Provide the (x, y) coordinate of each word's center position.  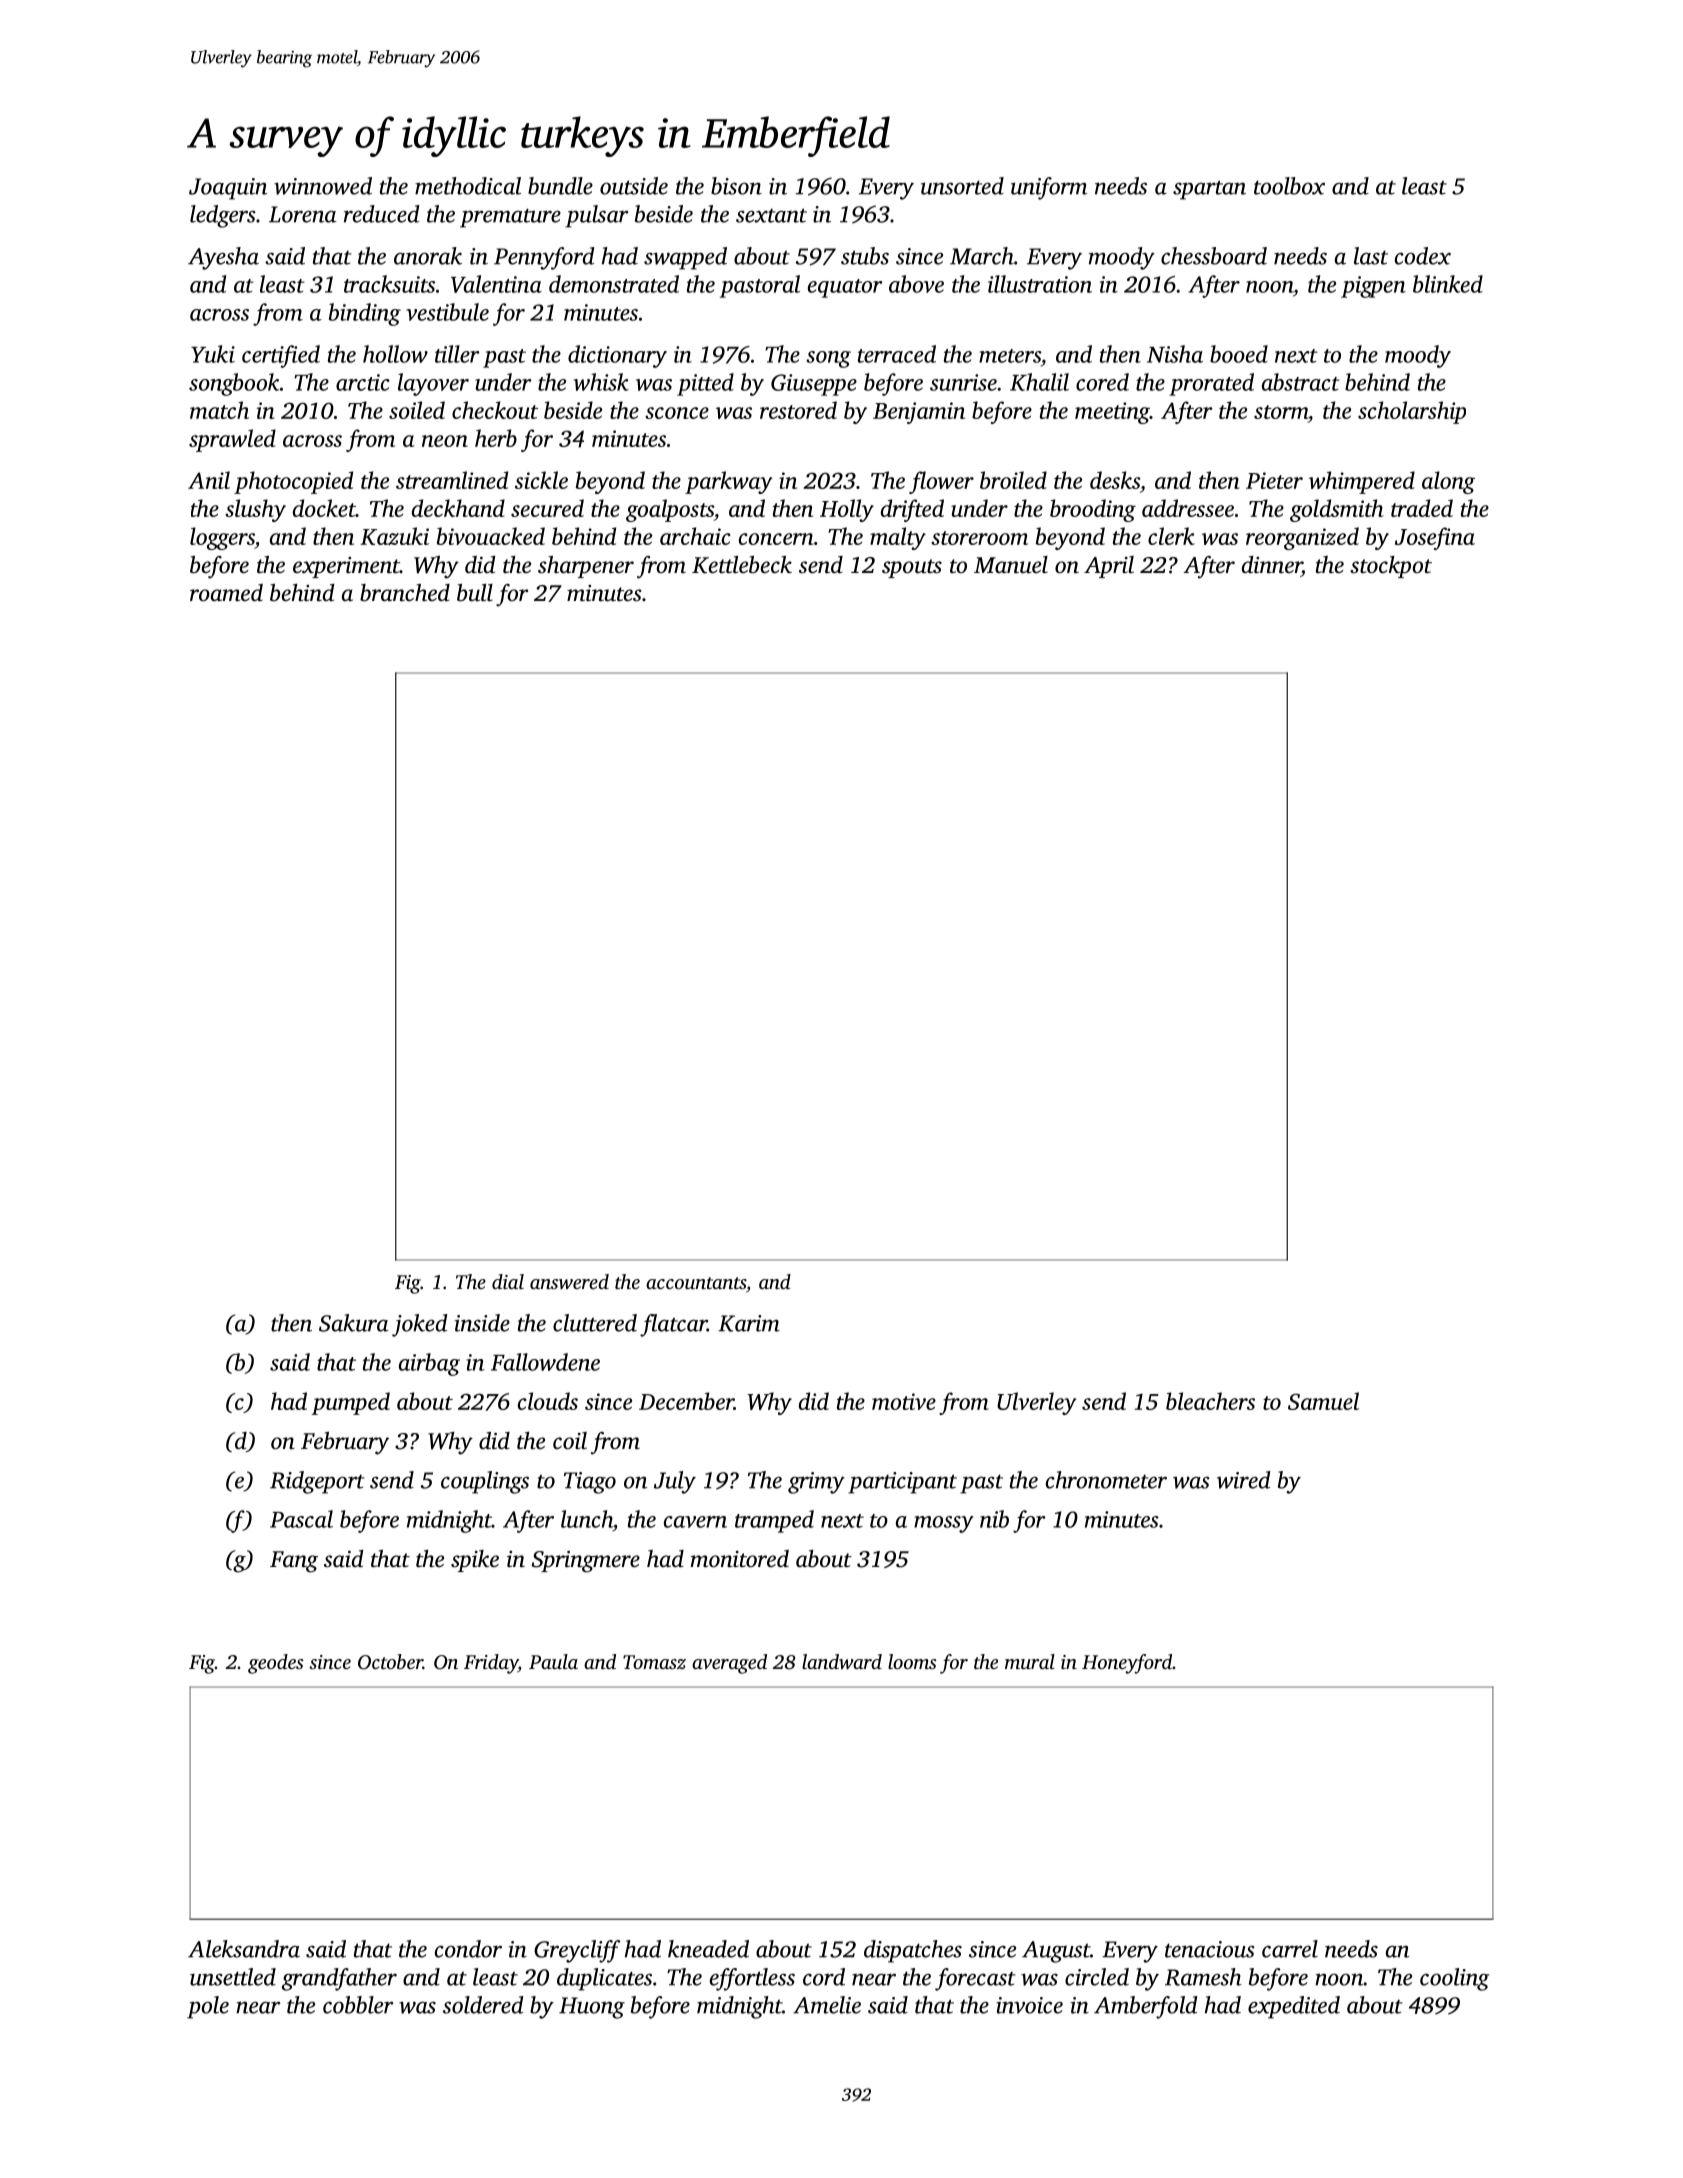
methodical (468, 186)
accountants (696, 1283)
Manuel (1011, 564)
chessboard (1214, 256)
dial (508, 1281)
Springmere (586, 1562)
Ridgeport (317, 1482)
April (1109, 567)
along (1448, 482)
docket (324, 508)
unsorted (962, 186)
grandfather (339, 1979)
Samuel (1323, 1401)
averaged (729, 1664)
